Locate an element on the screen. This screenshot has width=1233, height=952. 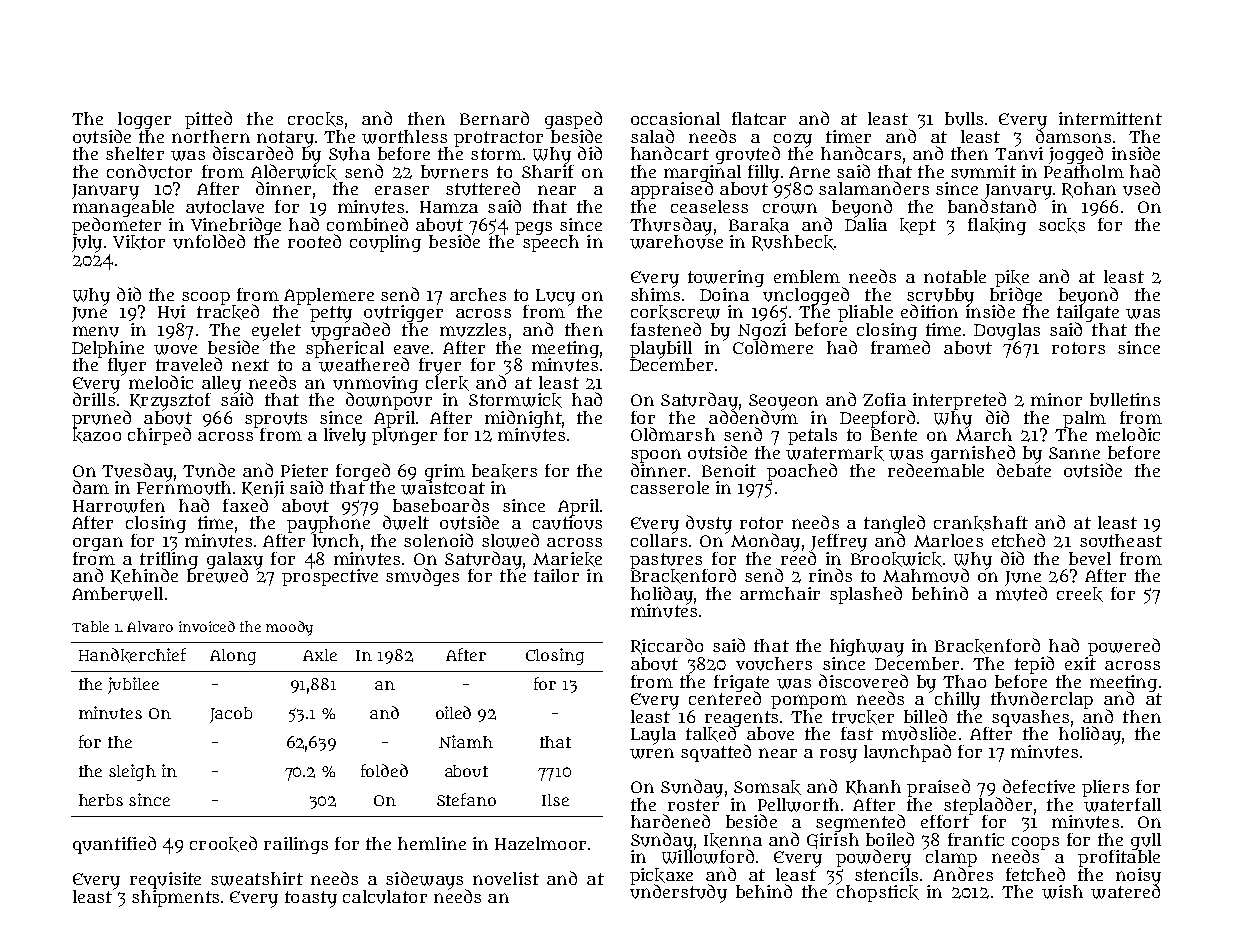
reagents is located at coordinates (741, 719).
